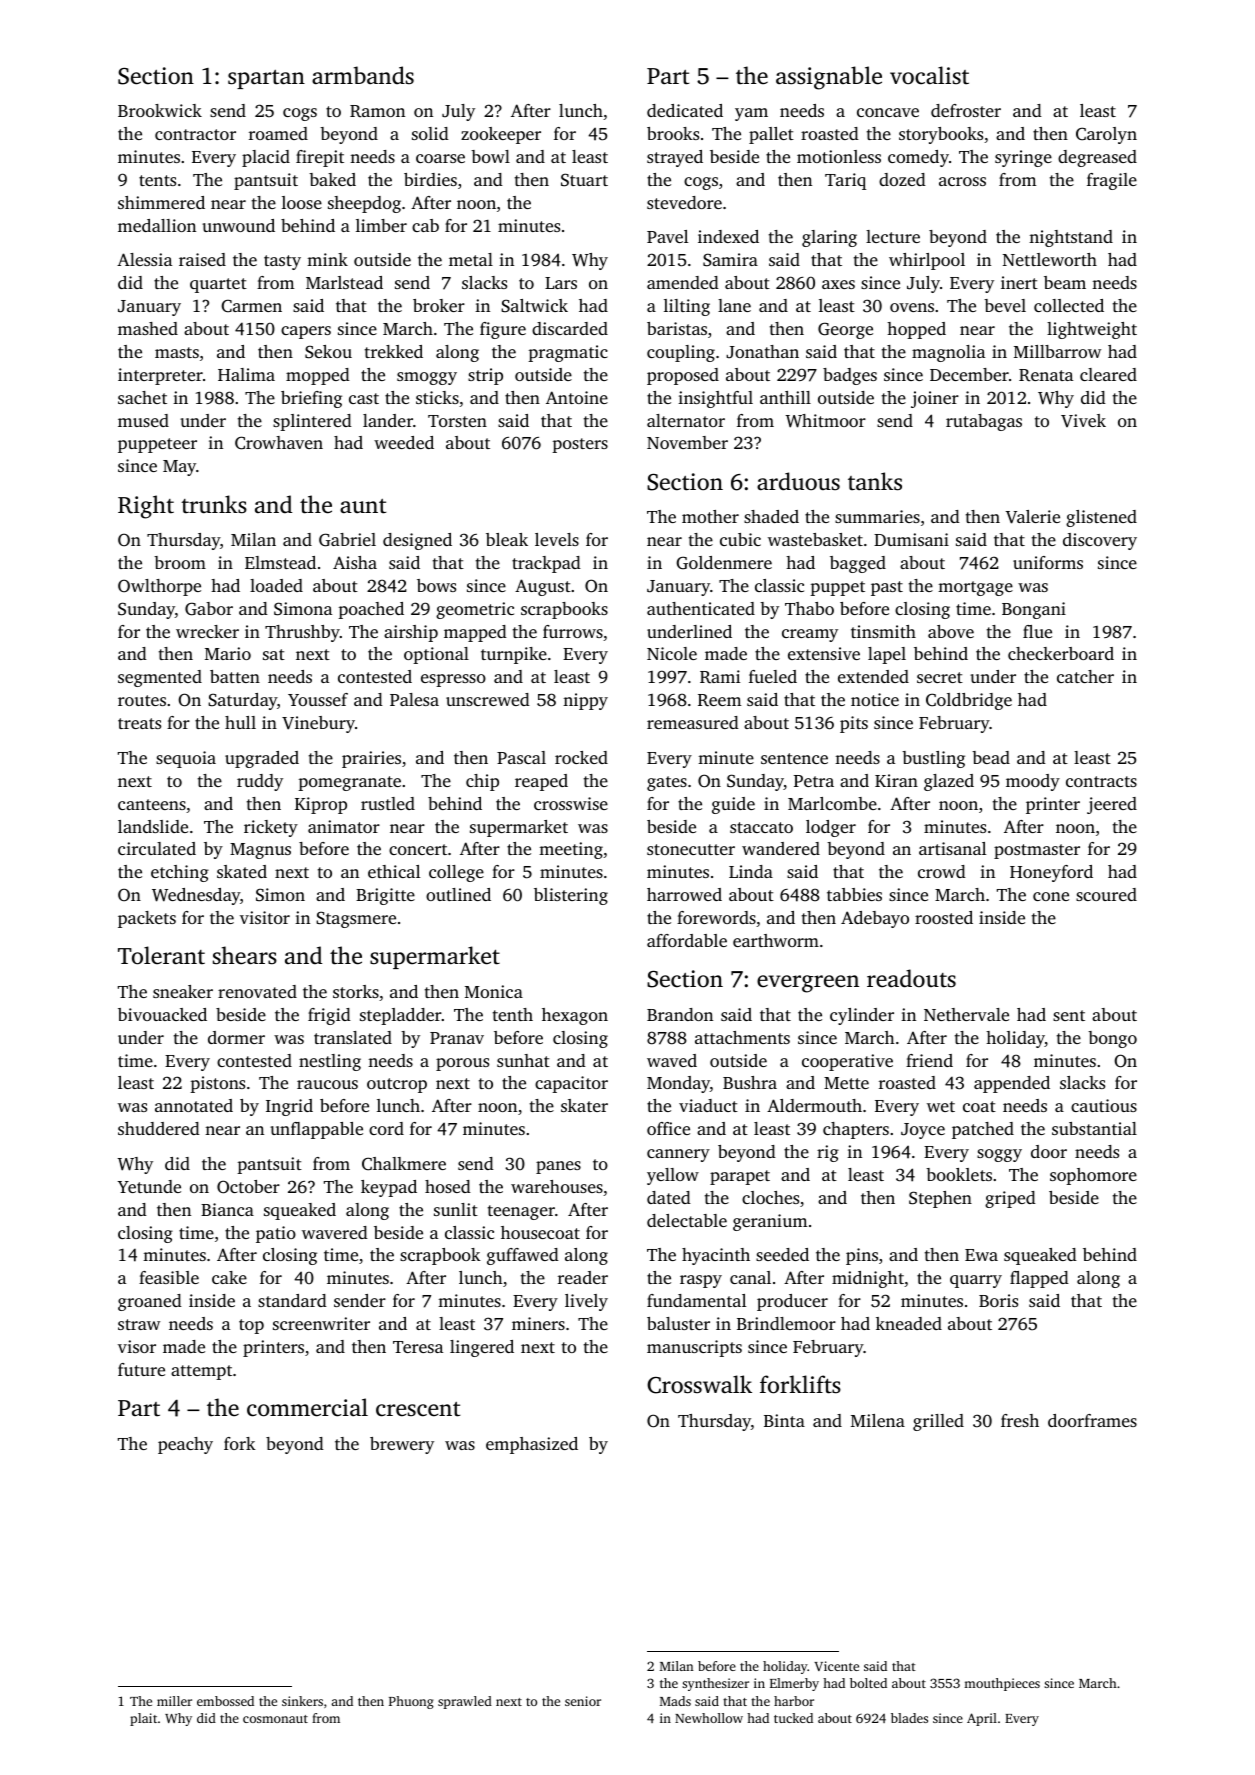  What do you see at coordinates (1048, 562) in the screenshot?
I see `uniforms` at bounding box center [1048, 562].
